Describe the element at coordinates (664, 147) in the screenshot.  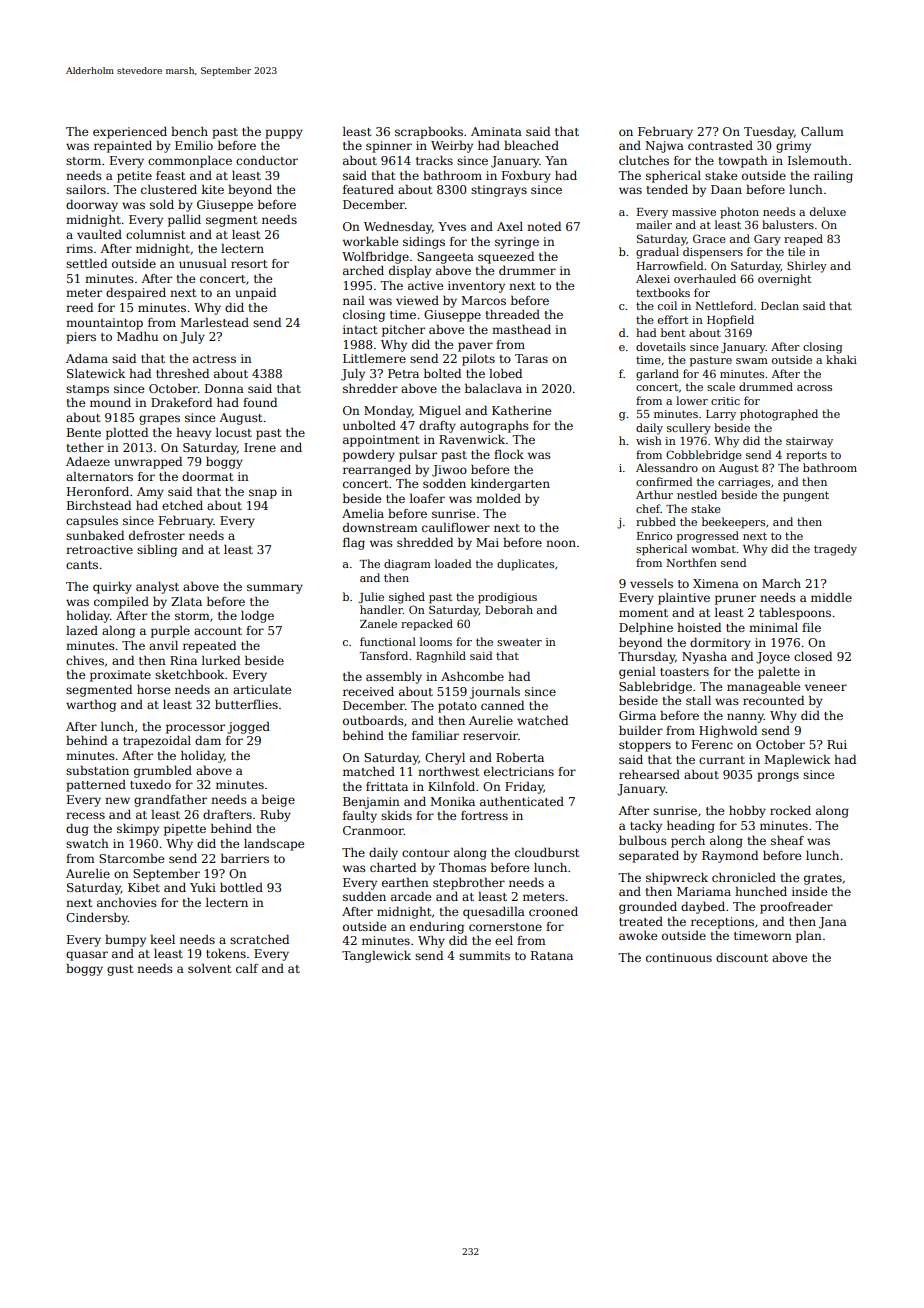
I see `Najwa` at that location.
